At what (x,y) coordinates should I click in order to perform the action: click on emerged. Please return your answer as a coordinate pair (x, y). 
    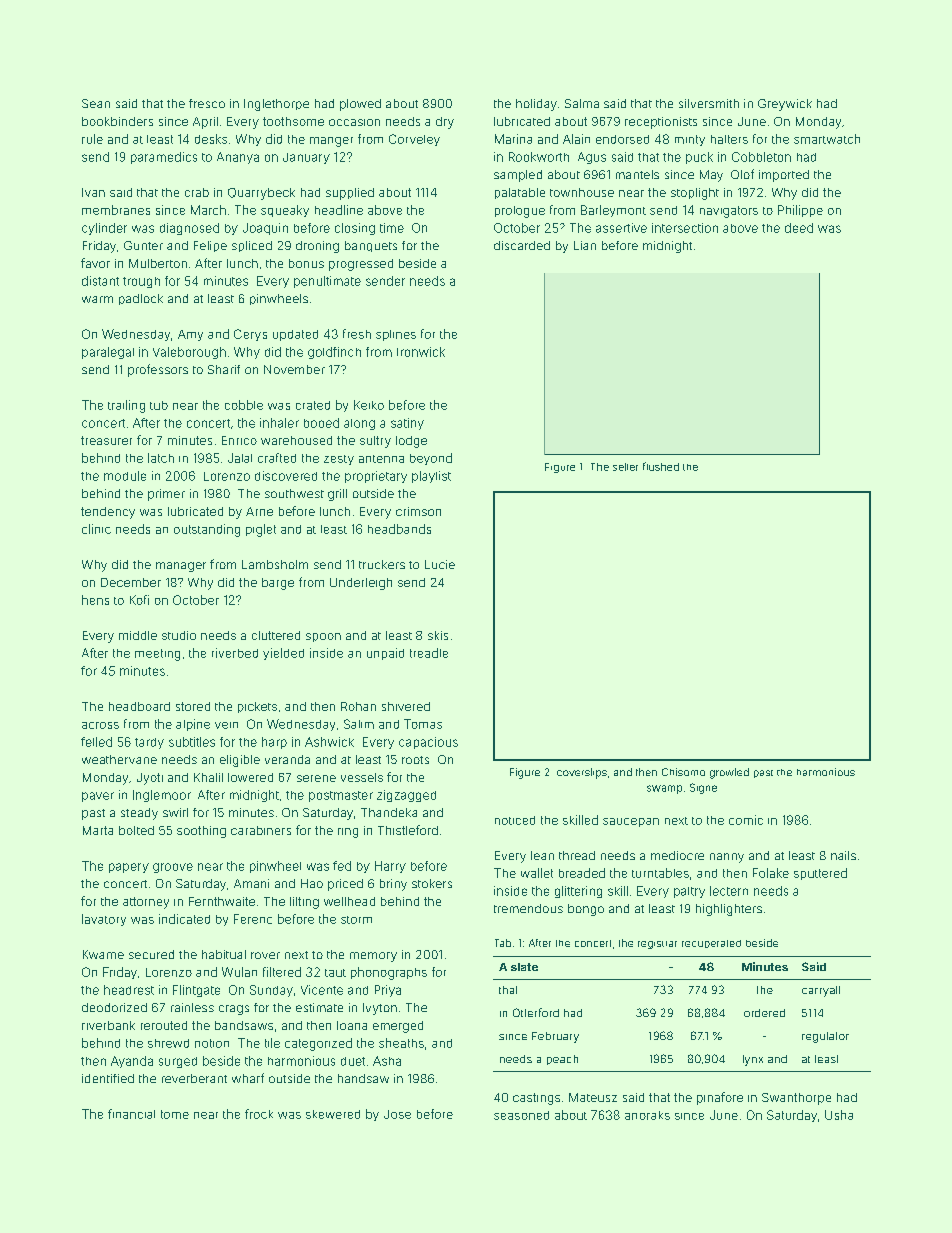
    Looking at the image, I should click on (398, 1027).
